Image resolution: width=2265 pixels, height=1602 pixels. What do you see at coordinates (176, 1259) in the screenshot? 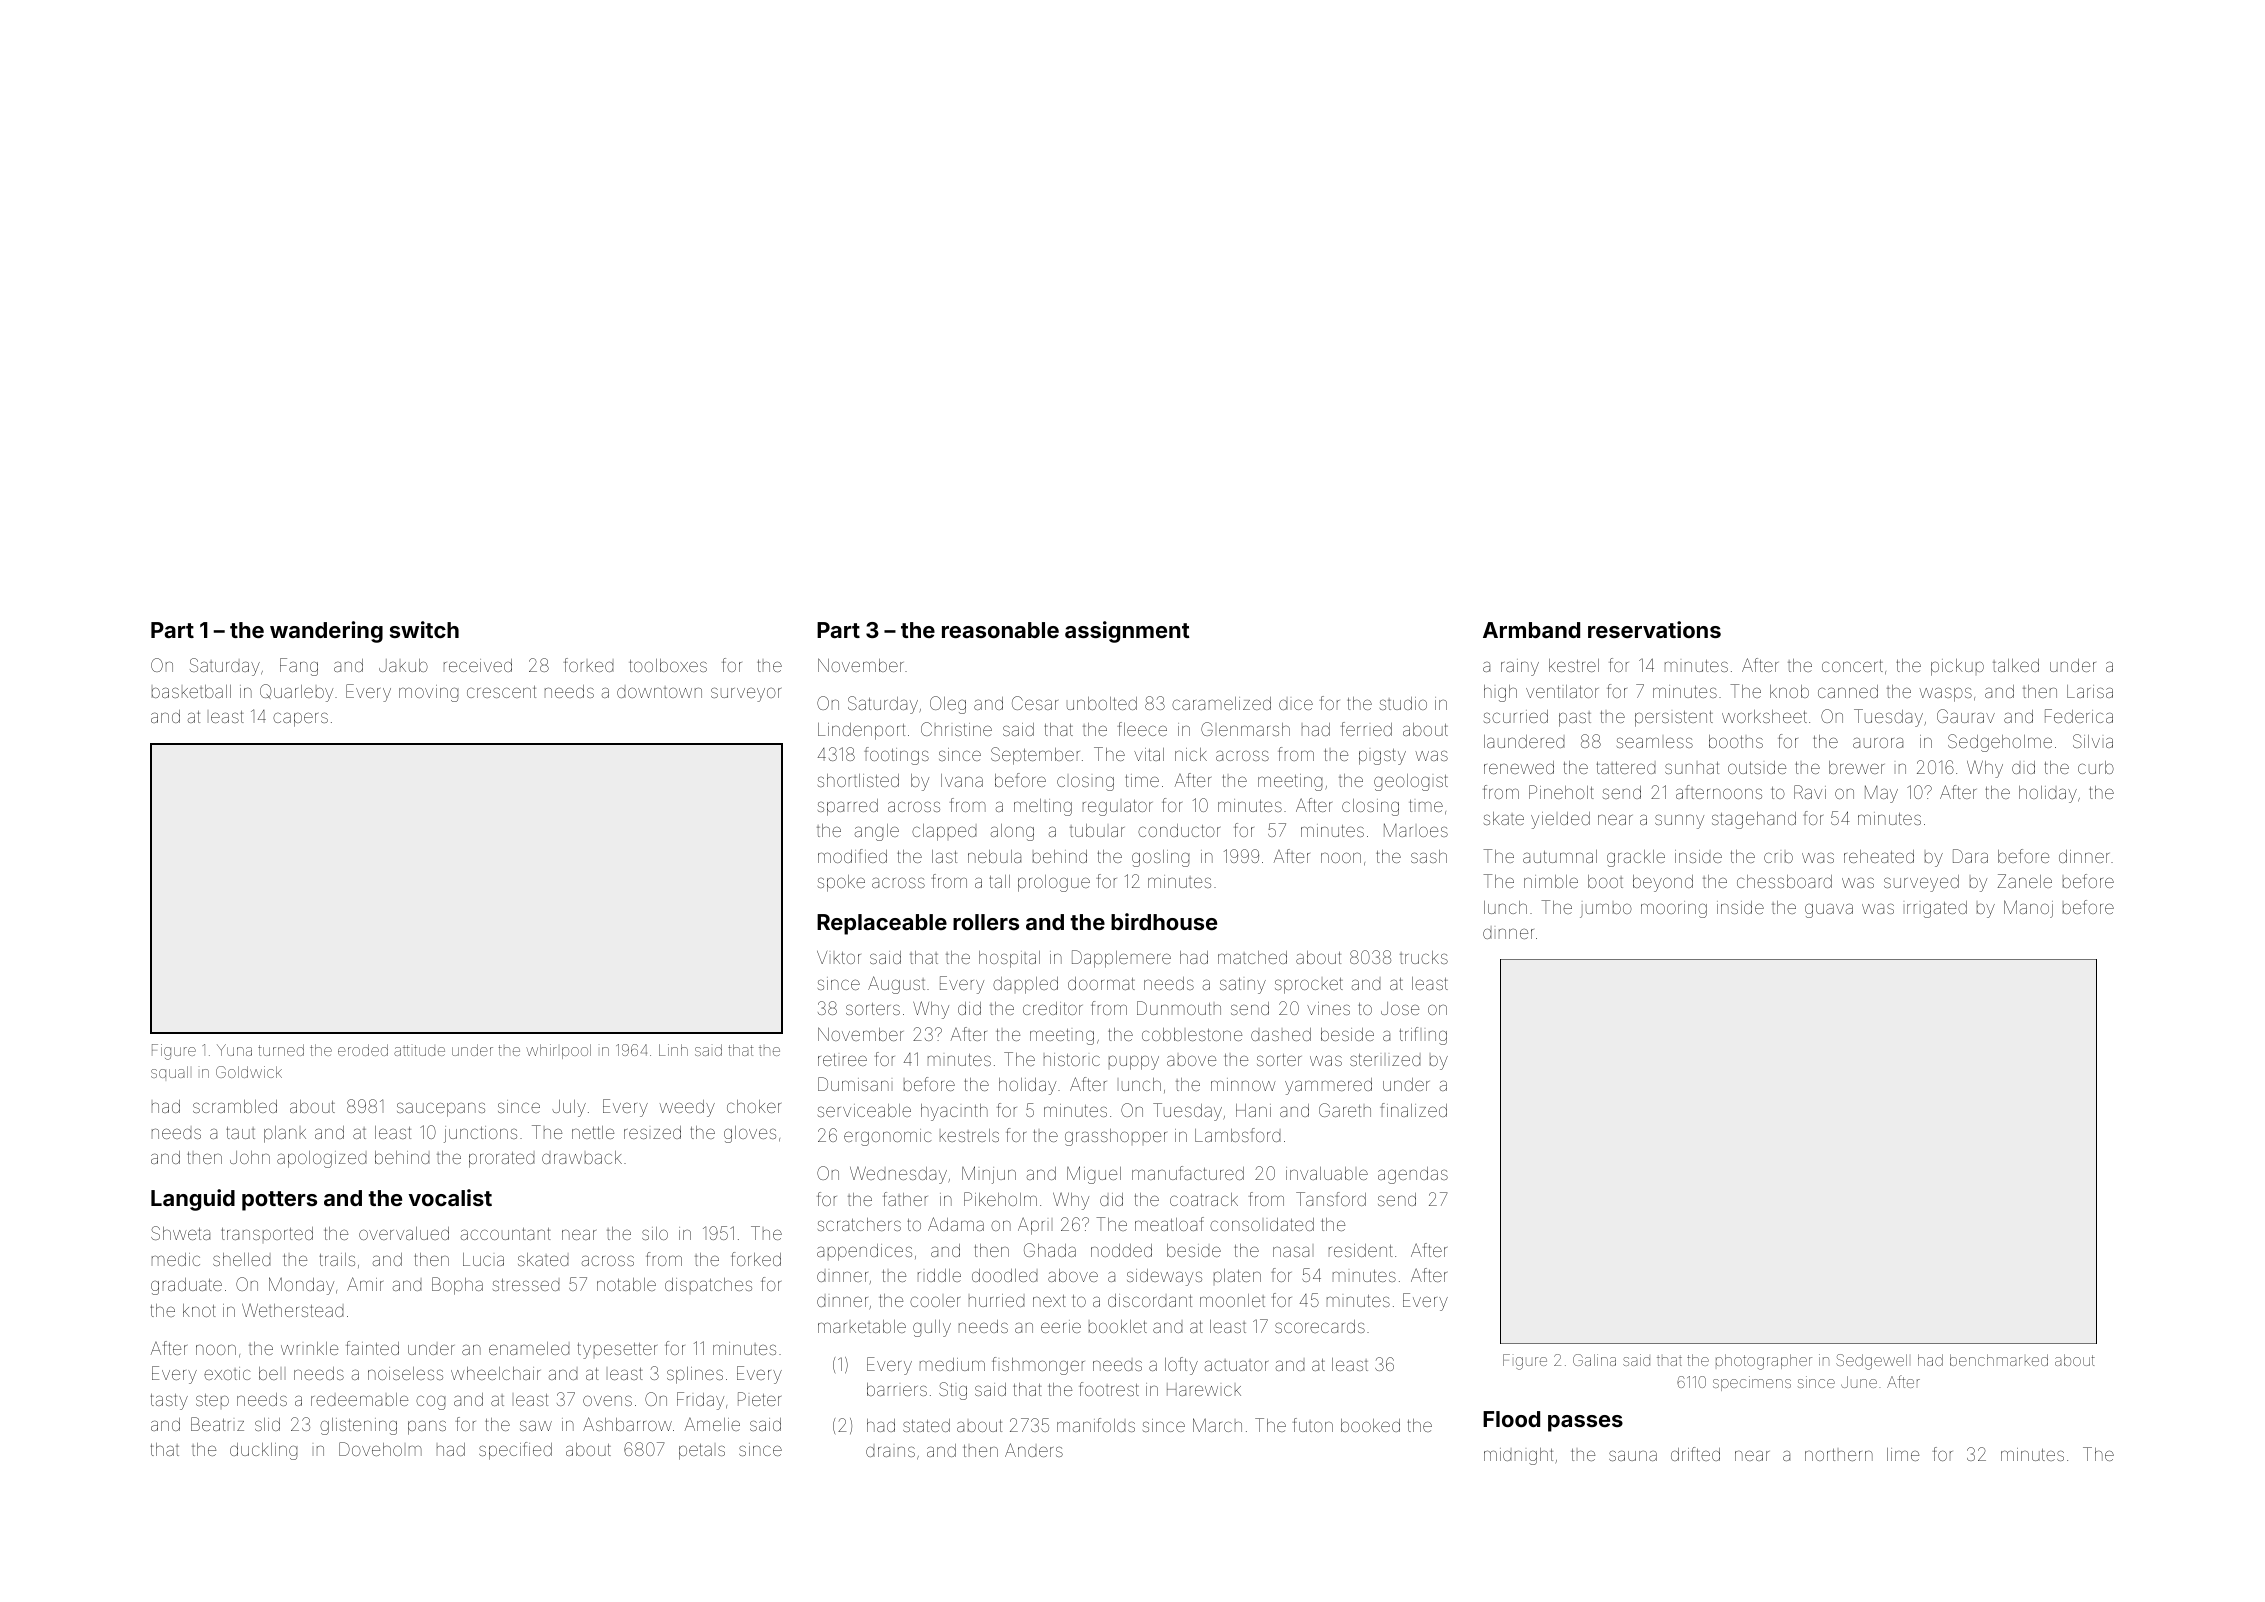
I see `medic` at bounding box center [176, 1259].
